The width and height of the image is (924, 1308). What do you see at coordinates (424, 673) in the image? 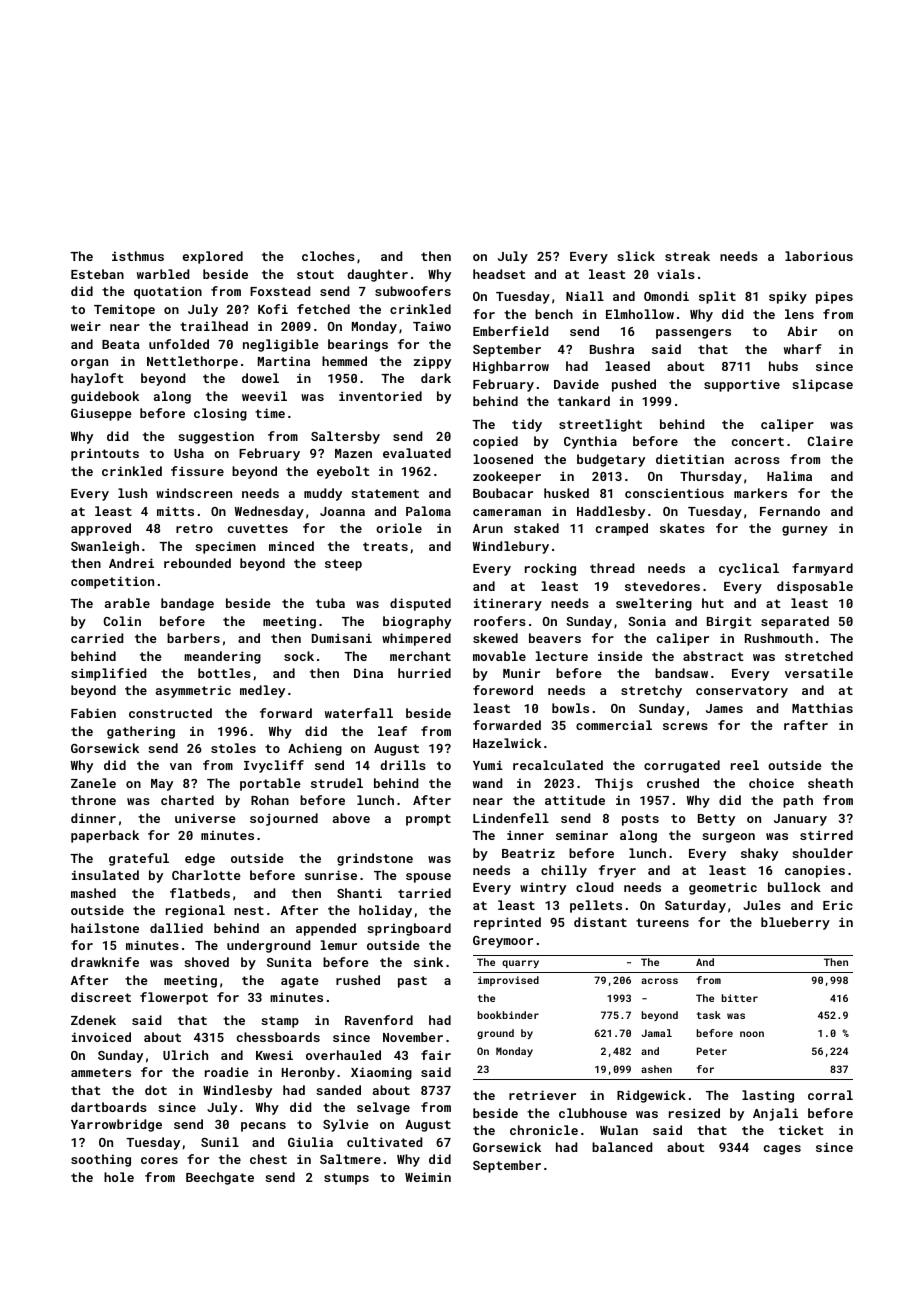
I see `hurried` at bounding box center [424, 673].
